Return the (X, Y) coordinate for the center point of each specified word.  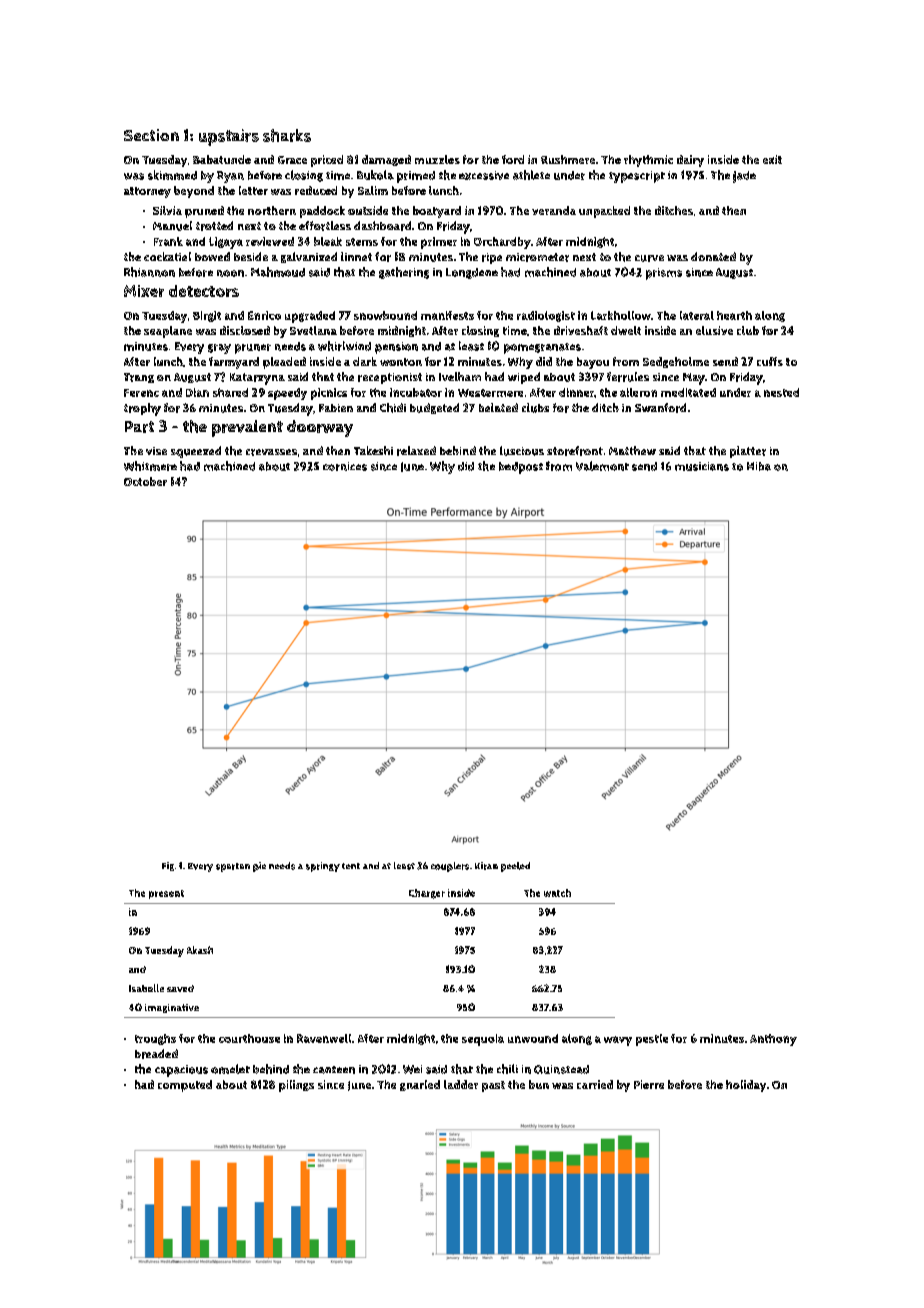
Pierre (649, 1084)
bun (539, 1084)
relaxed (416, 451)
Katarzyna (257, 379)
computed (185, 1086)
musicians (702, 466)
